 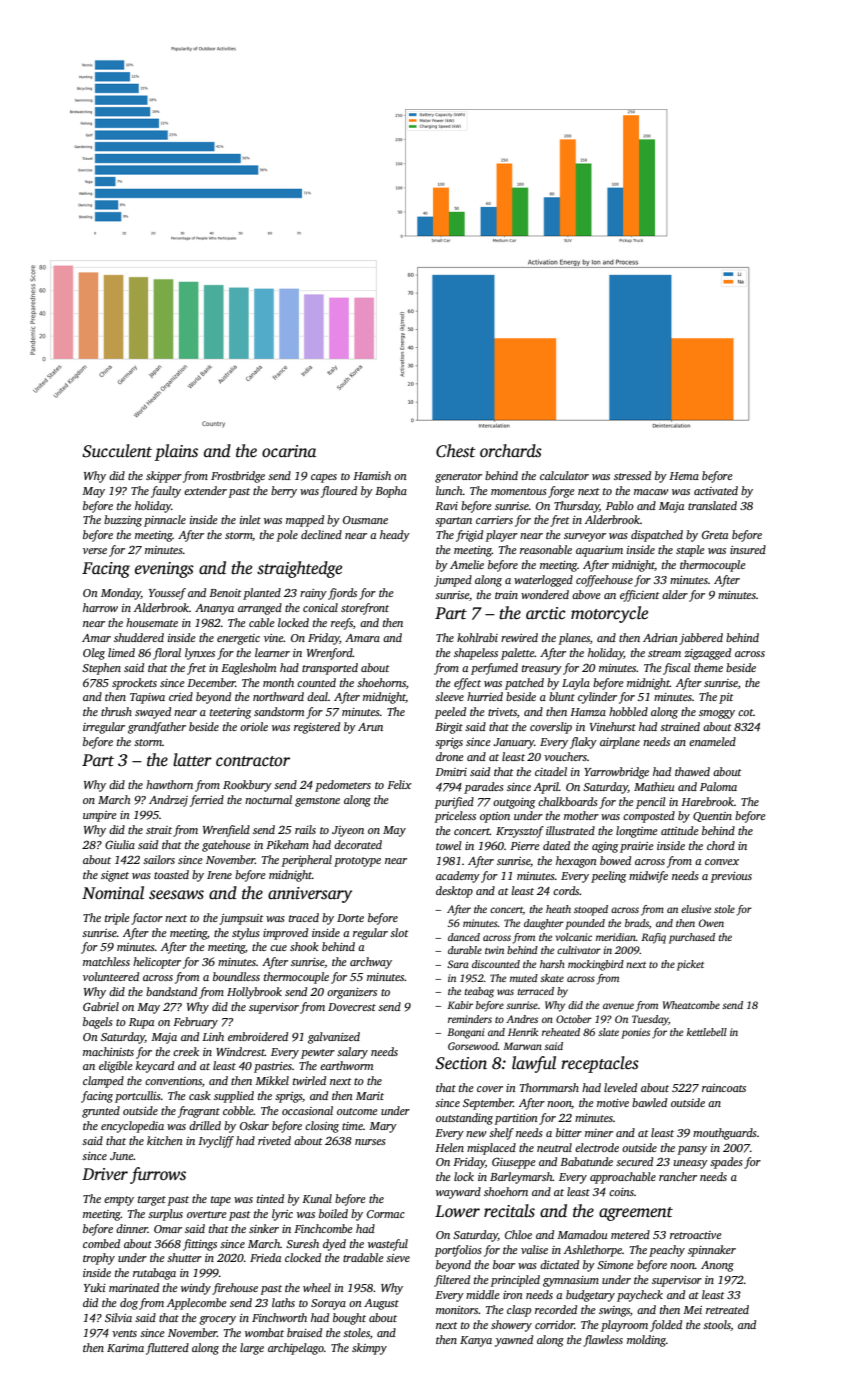 What do you see at coordinates (712, 1251) in the screenshot?
I see `spinnaker` at bounding box center [712, 1251].
